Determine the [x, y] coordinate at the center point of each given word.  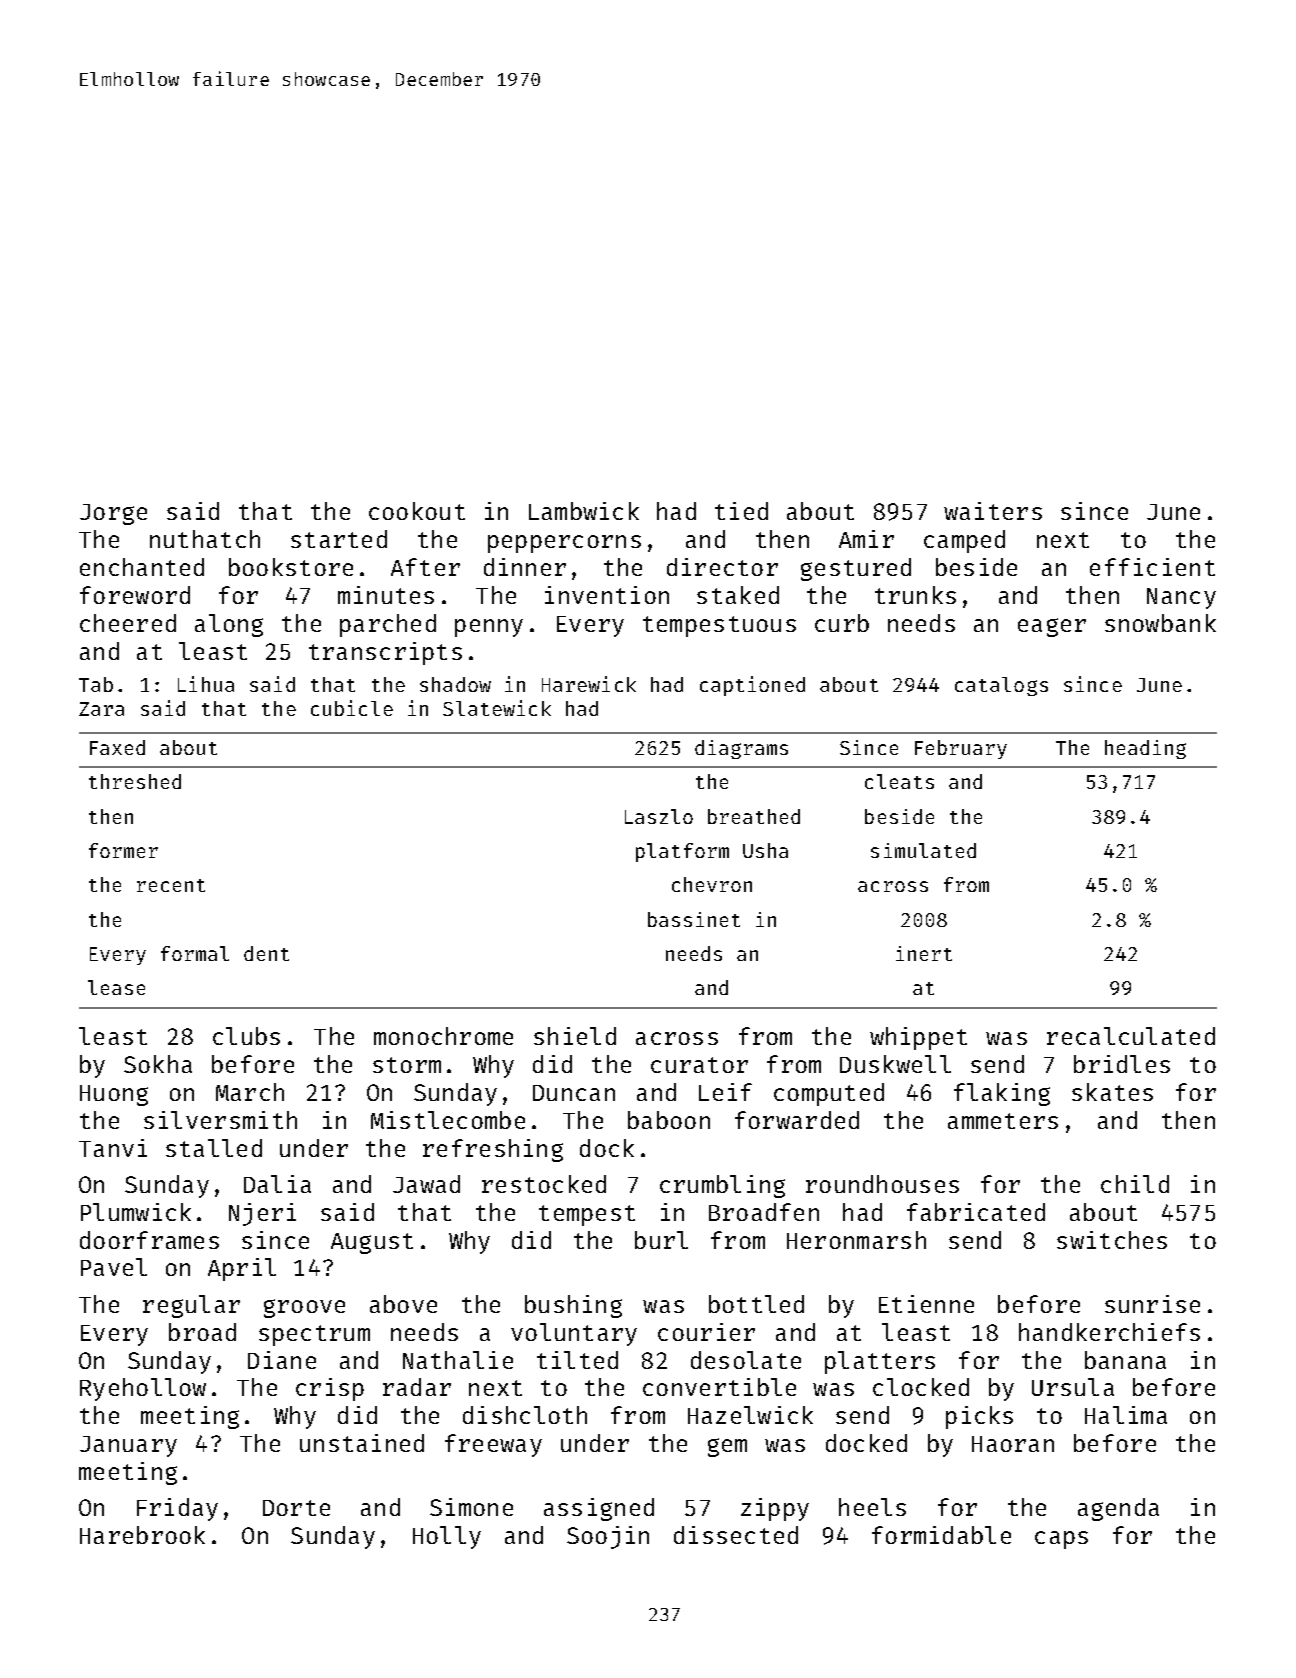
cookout [417, 511]
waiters [993, 511]
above [403, 1304]
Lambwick [584, 511]
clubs [246, 1036]
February [961, 749]
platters [880, 1362]
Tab [96, 684]
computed [829, 1094]
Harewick [589, 684]
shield [575, 1036]
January [128, 1446]
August [372, 1243]
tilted [577, 1360]
